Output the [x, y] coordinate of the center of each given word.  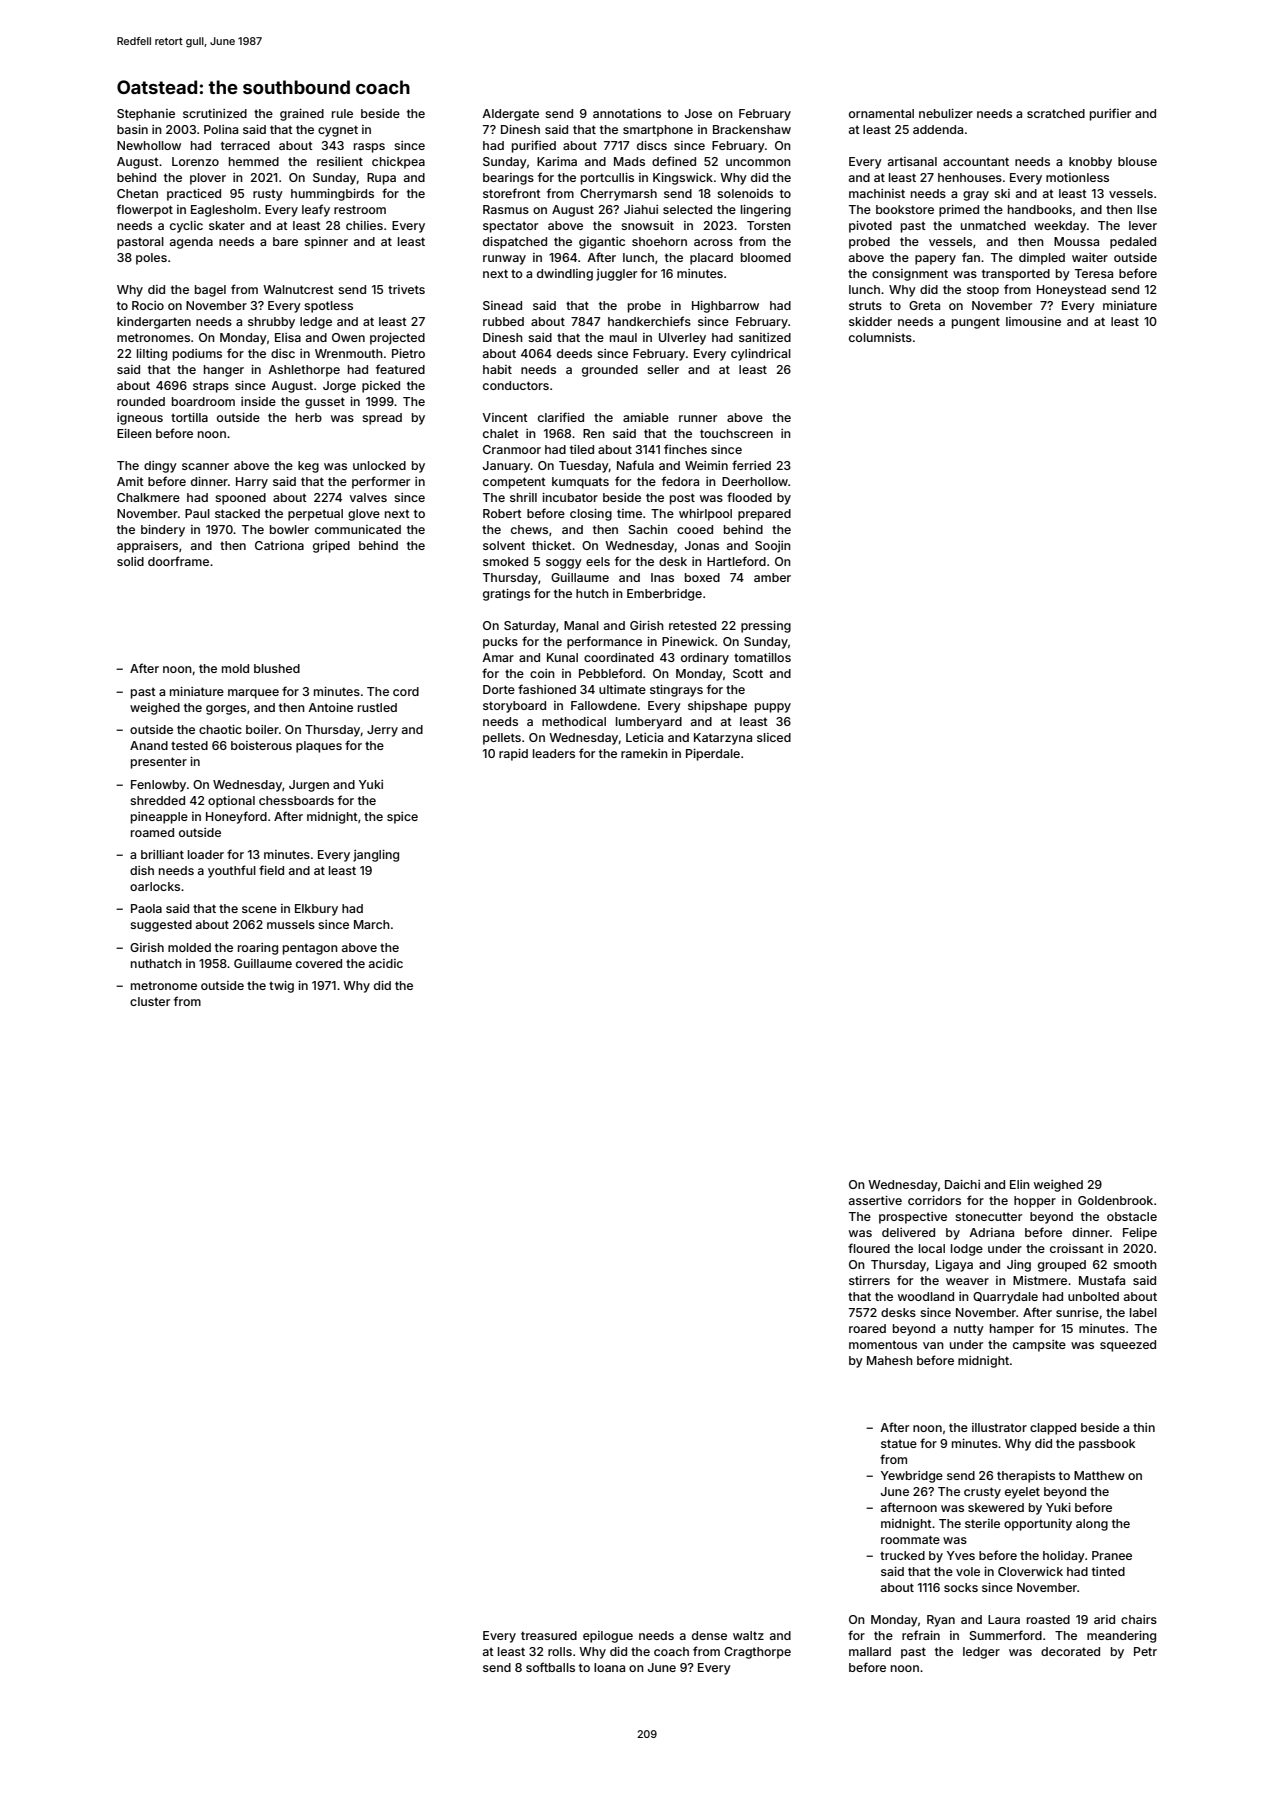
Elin [1020, 1184]
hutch [592, 593]
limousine [1033, 321]
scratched [1056, 113]
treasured [549, 1635]
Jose [698, 113]
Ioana [609, 1667]
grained [302, 115]
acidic [386, 963]
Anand [149, 745]
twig [281, 987]
